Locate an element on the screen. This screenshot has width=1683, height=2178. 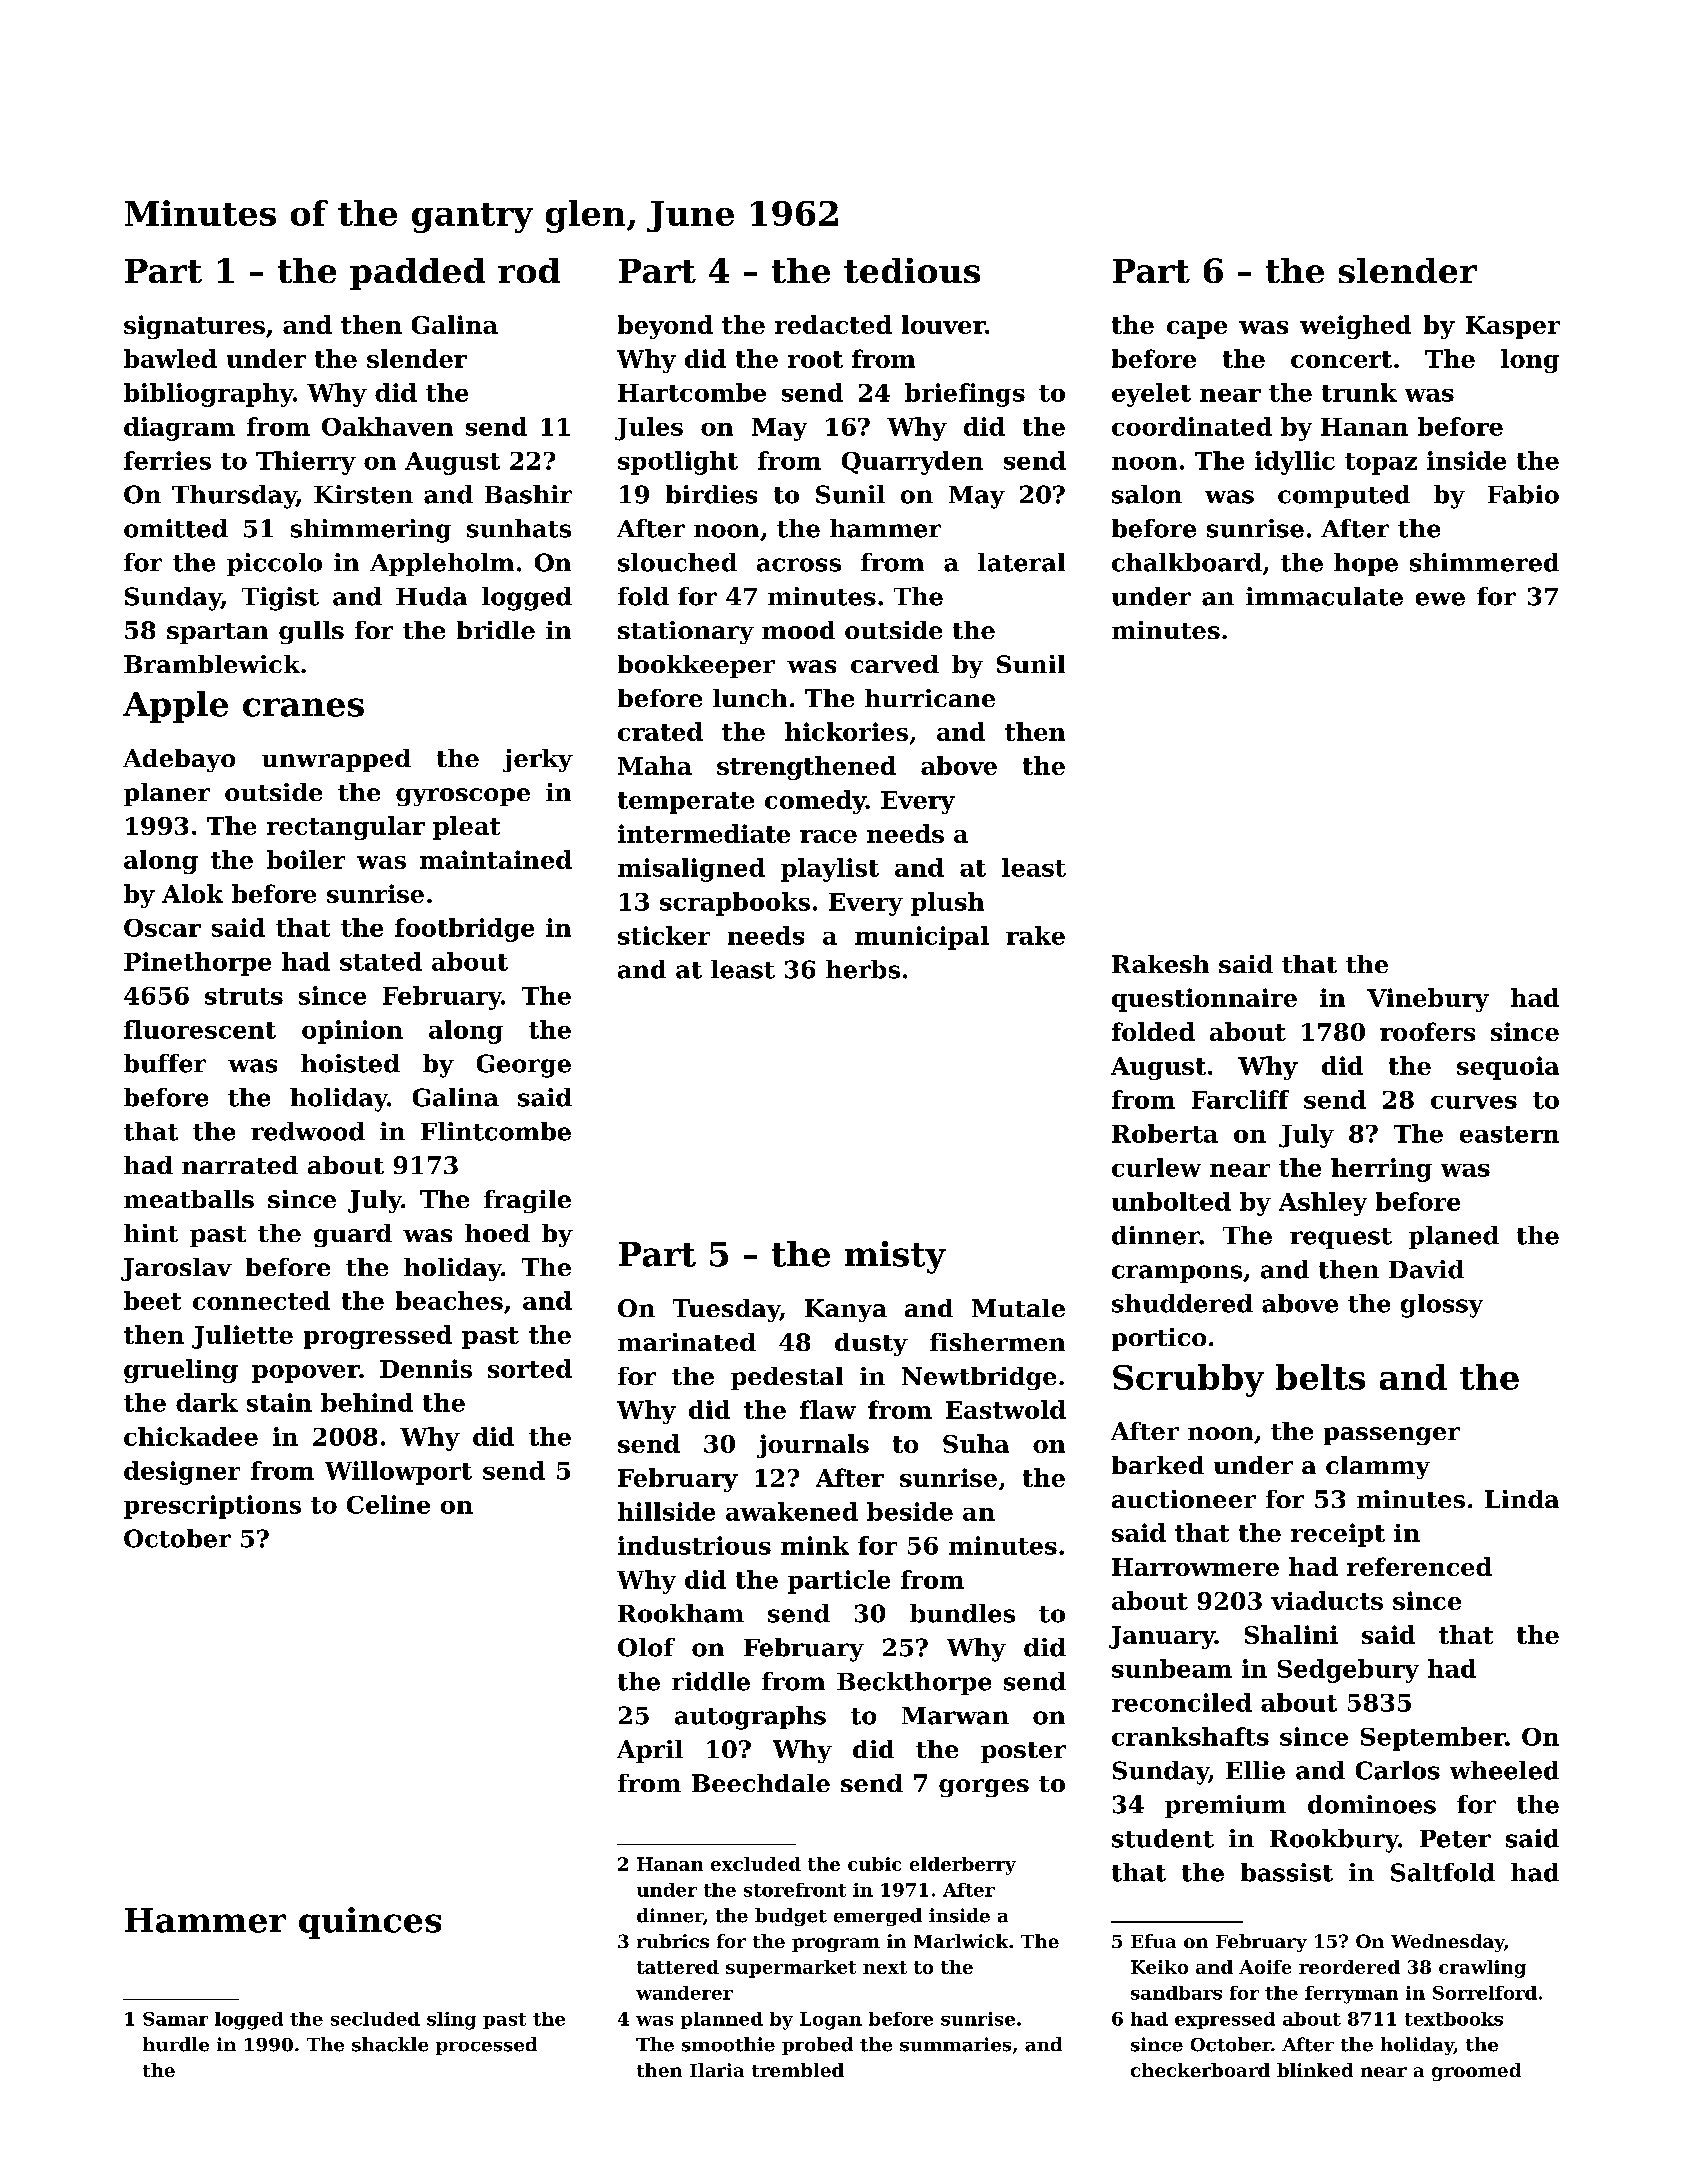
shackle is located at coordinates (390, 2044).
